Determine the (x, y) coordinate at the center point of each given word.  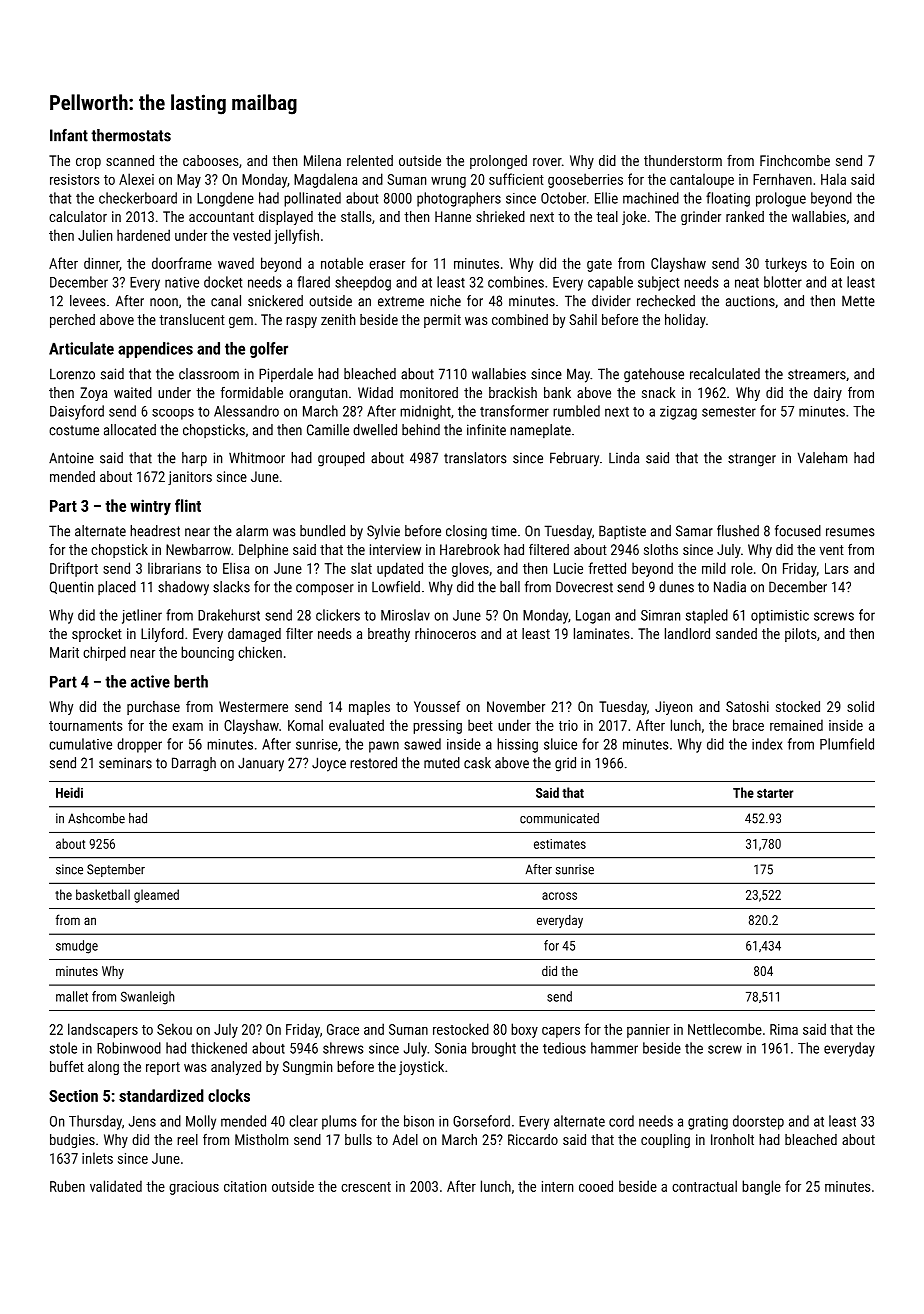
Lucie (568, 568)
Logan (593, 617)
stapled (707, 616)
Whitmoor (257, 458)
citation (245, 1186)
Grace (343, 1029)
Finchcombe (795, 160)
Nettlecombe (725, 1029)
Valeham (822, 458)
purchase (153, 708)
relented (370, 160)
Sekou (174, 1029)
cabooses (210, 160)
